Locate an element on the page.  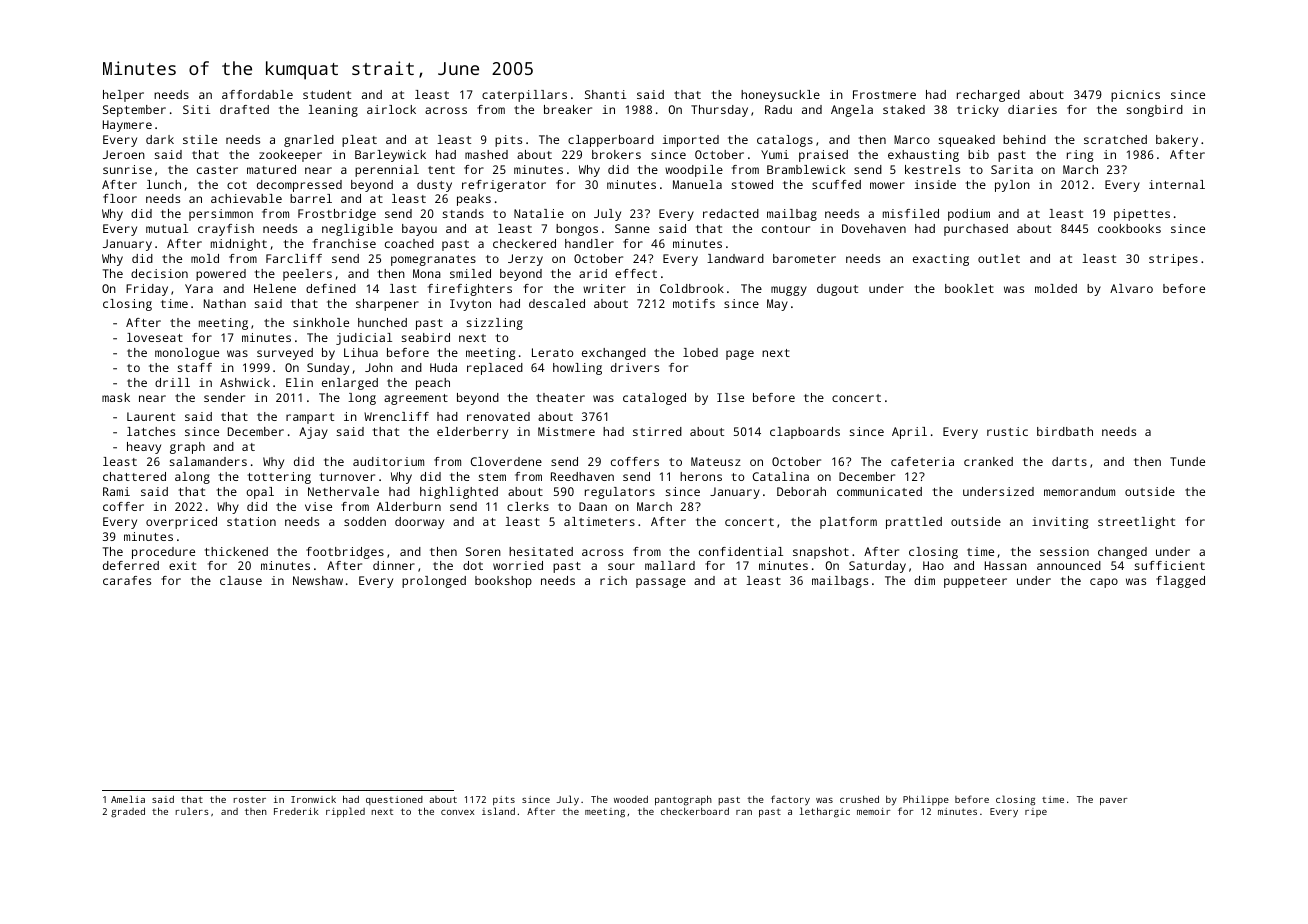
footbridges is located at coordinates (345, 553).
